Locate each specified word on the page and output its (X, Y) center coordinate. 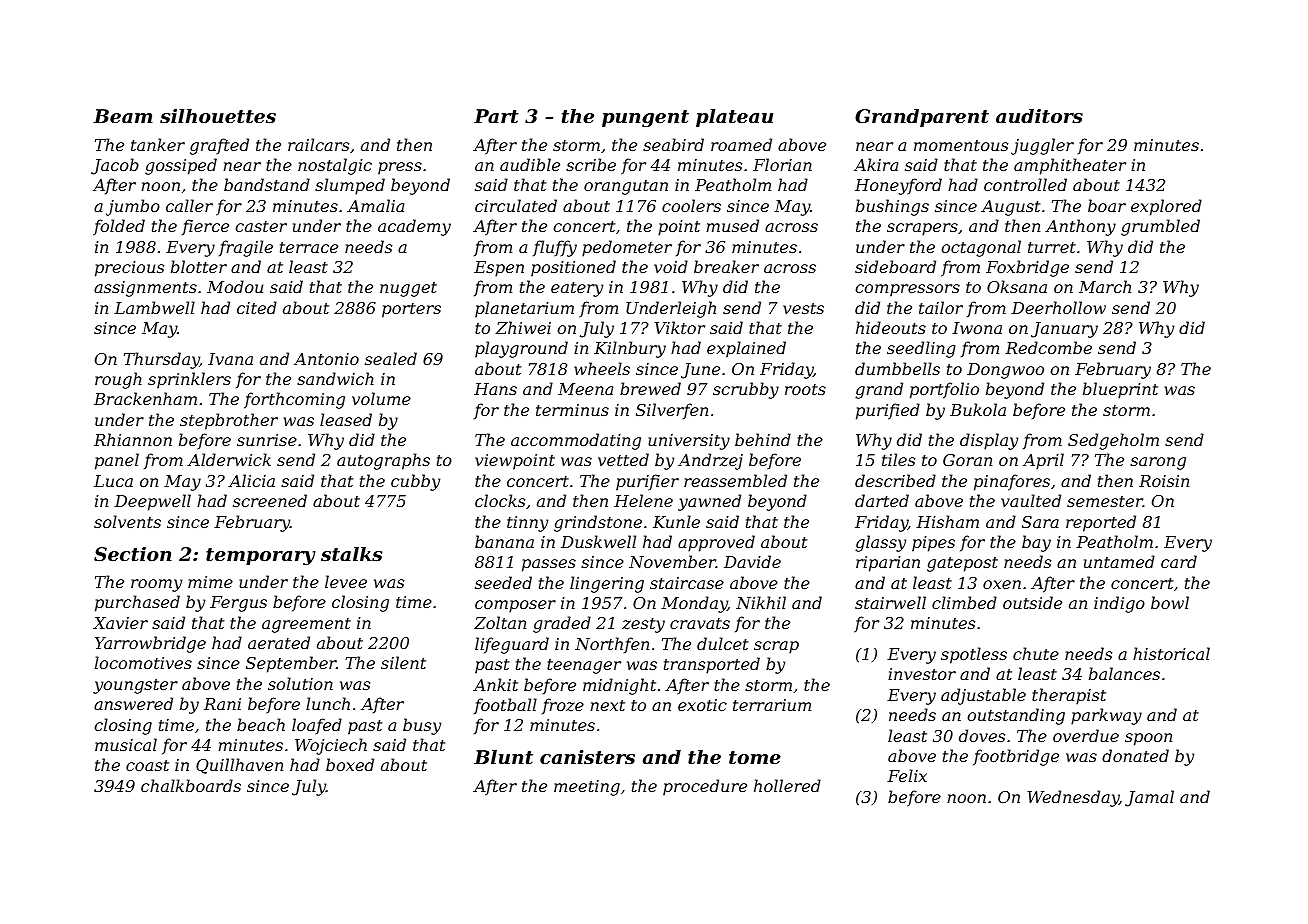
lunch (328, 703)
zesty (643, 625)
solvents (127, 521)
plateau (734, 118)
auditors (1039, 116)
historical (1171, 653)
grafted (219, 146)
